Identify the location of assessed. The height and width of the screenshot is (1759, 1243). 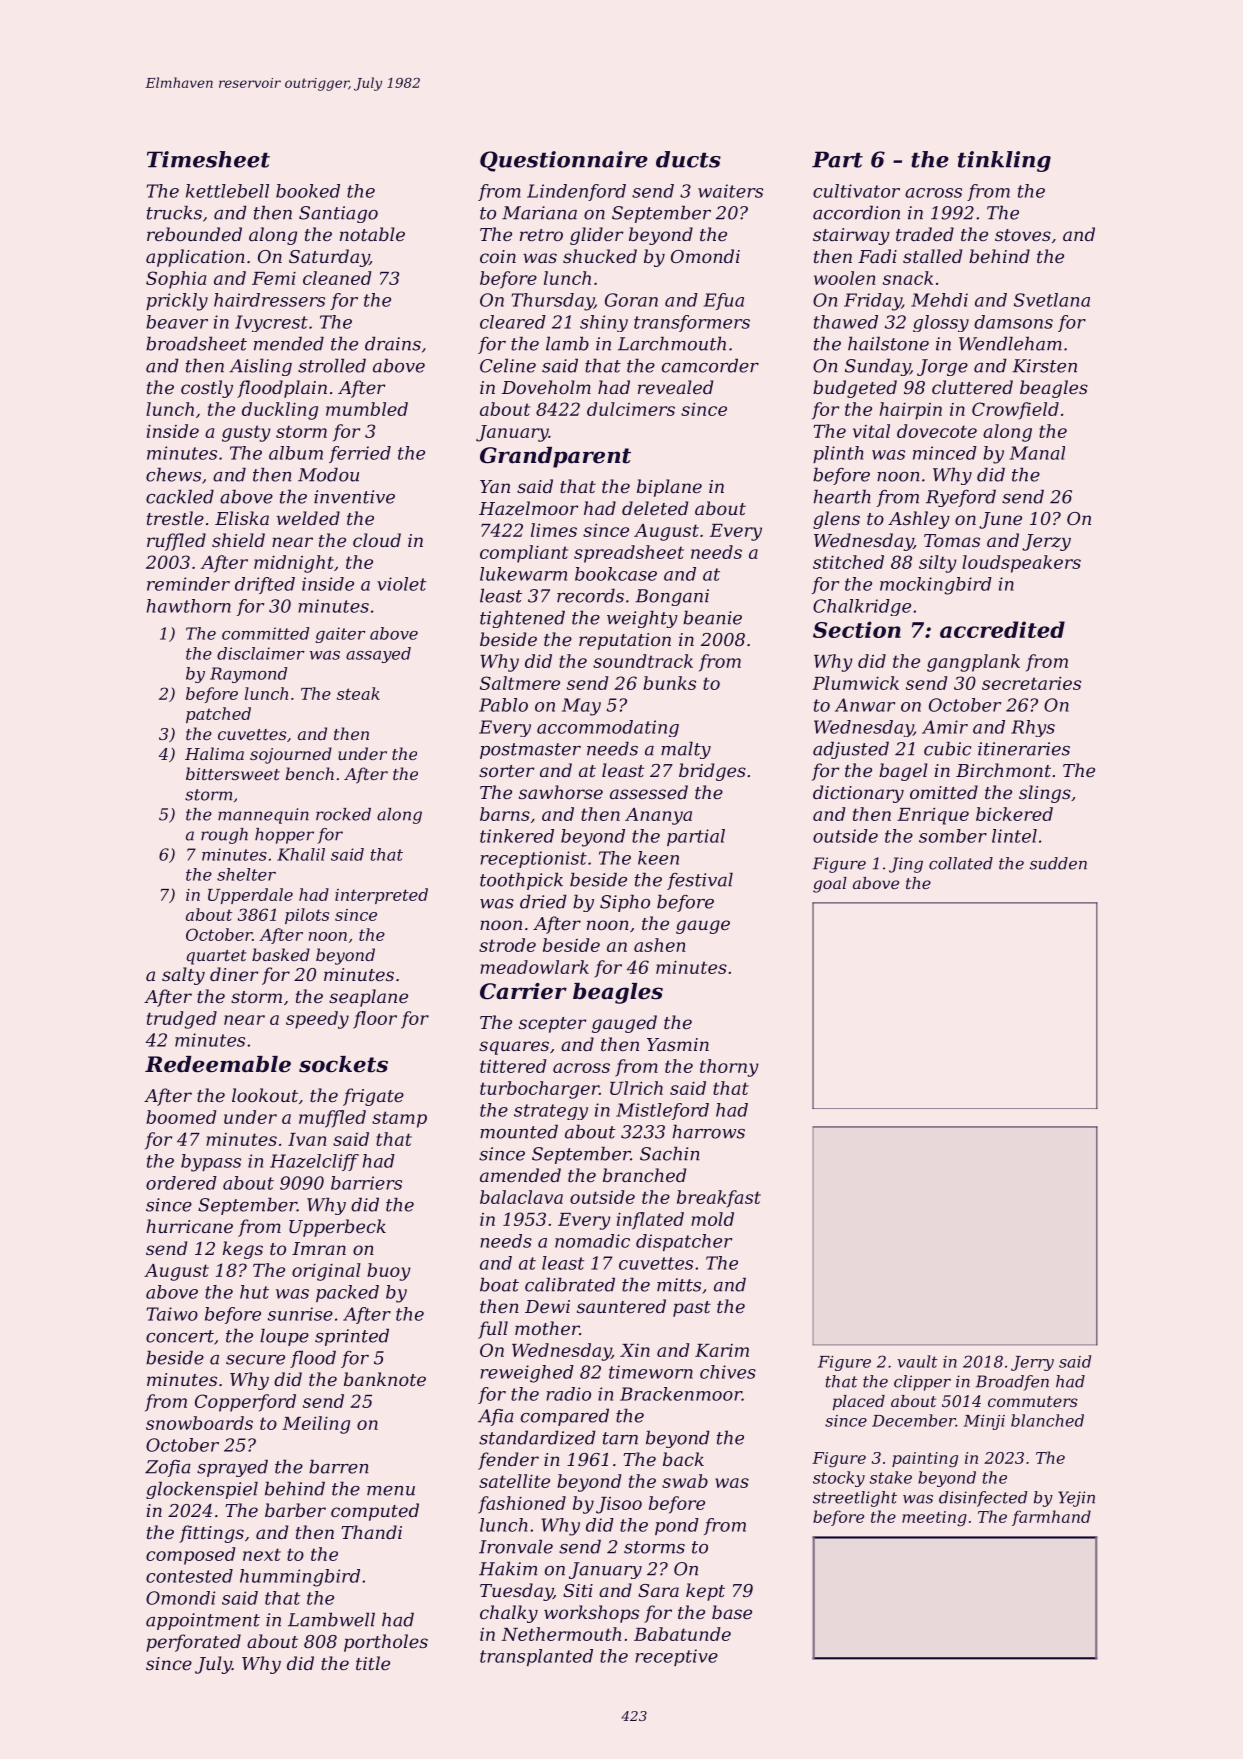
(649, 792).
